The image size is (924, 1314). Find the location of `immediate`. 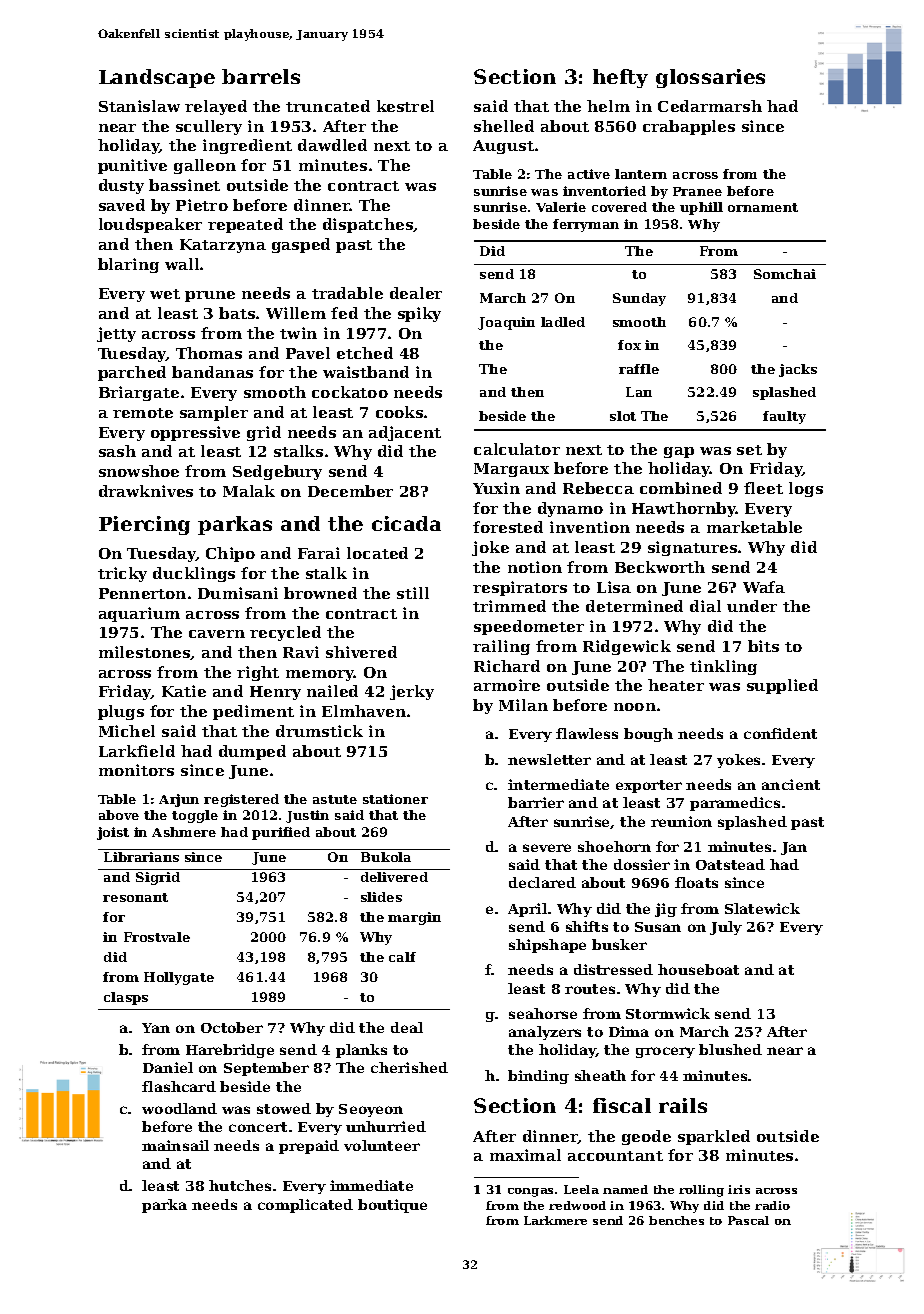

immediate is located at coordinates (371, 1185).
